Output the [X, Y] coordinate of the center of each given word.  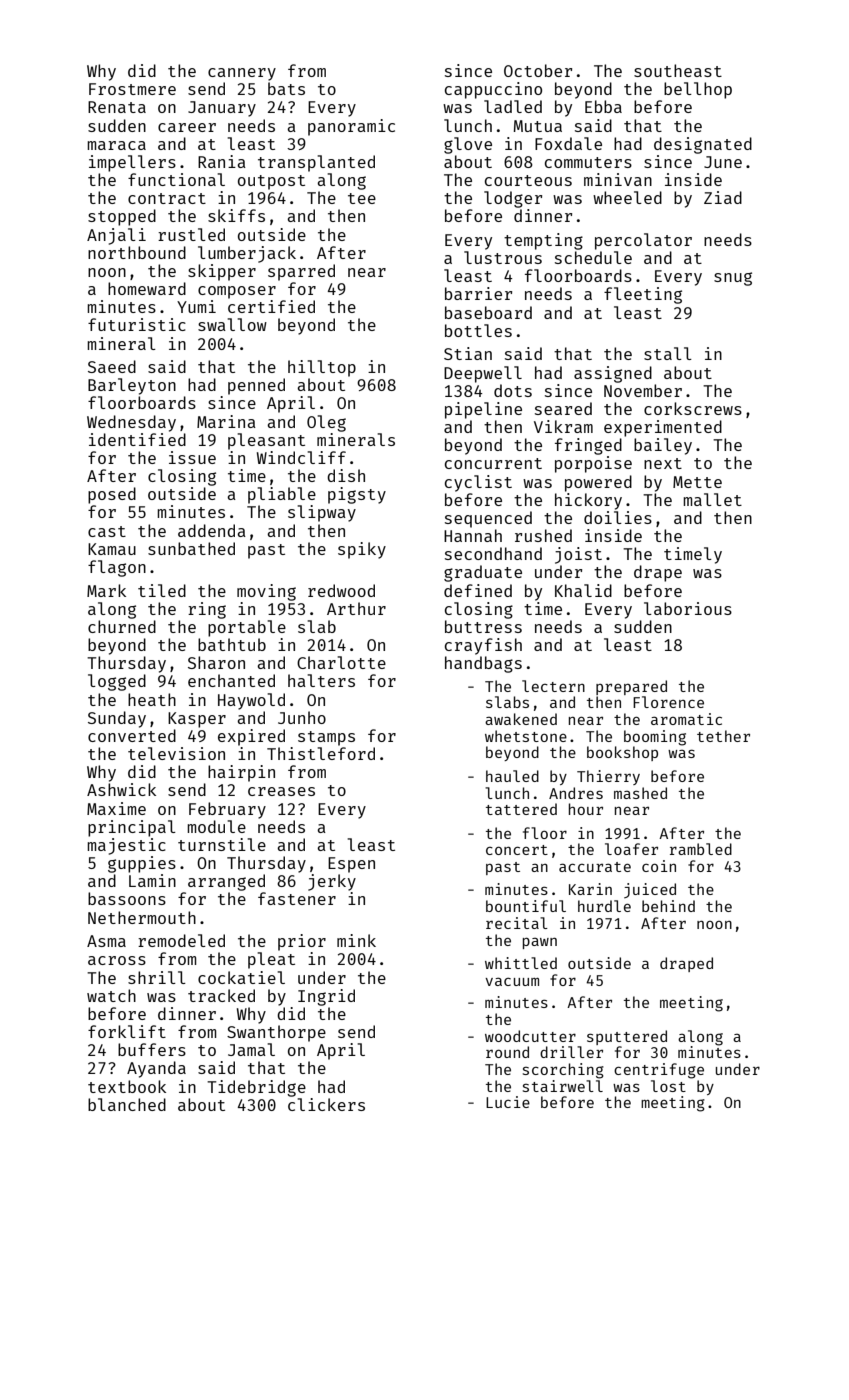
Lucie [508, 1102]
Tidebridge [256, 1088]
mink [356, 940]
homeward [147, 288]
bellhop [698, 90]
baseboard [488, 312]
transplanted [316, 163]
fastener [297, 898]
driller [571, 1052]
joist [578, 555]
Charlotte [341, 662]
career [187, 127]
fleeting [643, 295]
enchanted [231, 680]
